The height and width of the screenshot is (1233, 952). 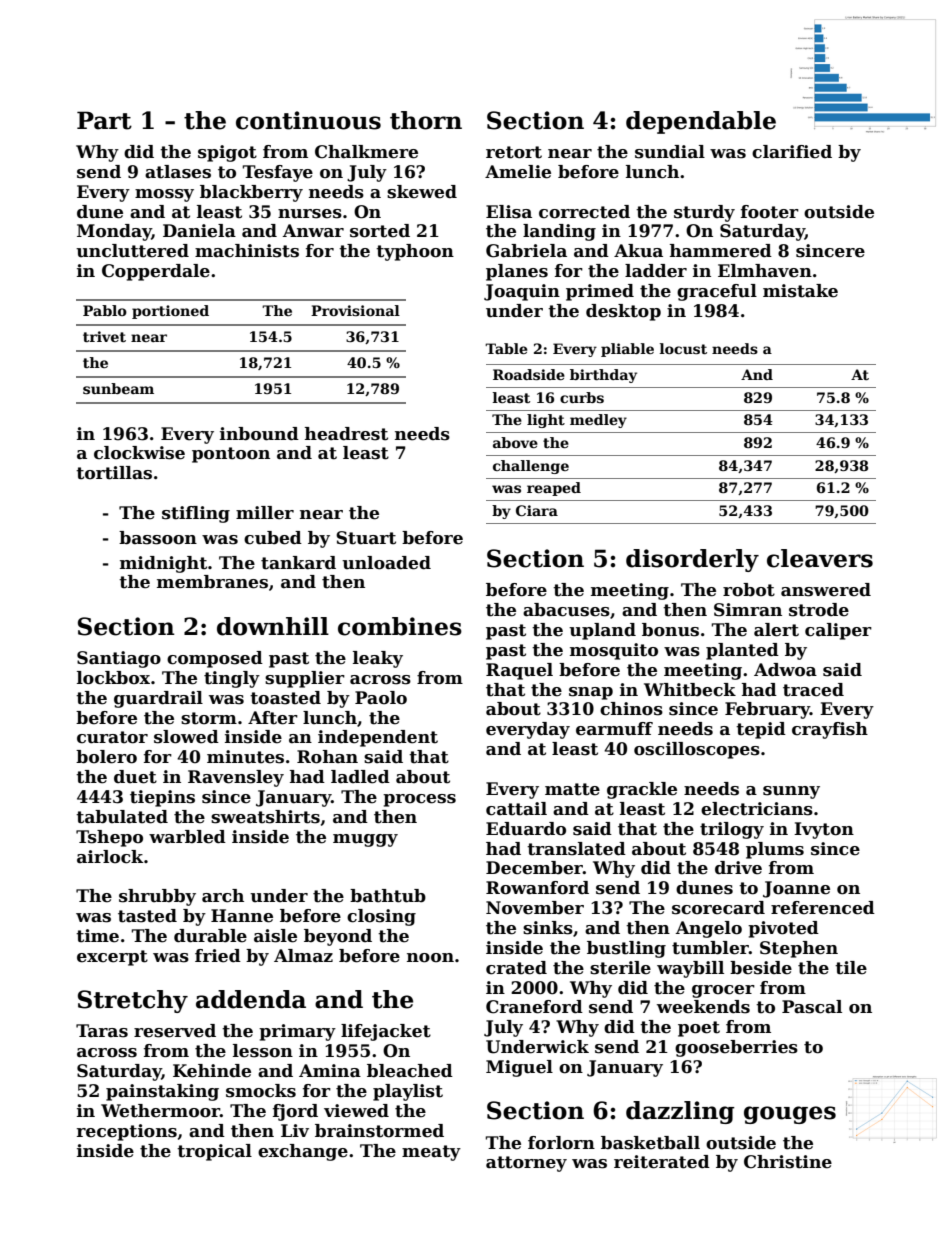 What do you see at coordinates (519, 671) in the screenshot?
I see `Raquel` at bounding box center [519, 671].
